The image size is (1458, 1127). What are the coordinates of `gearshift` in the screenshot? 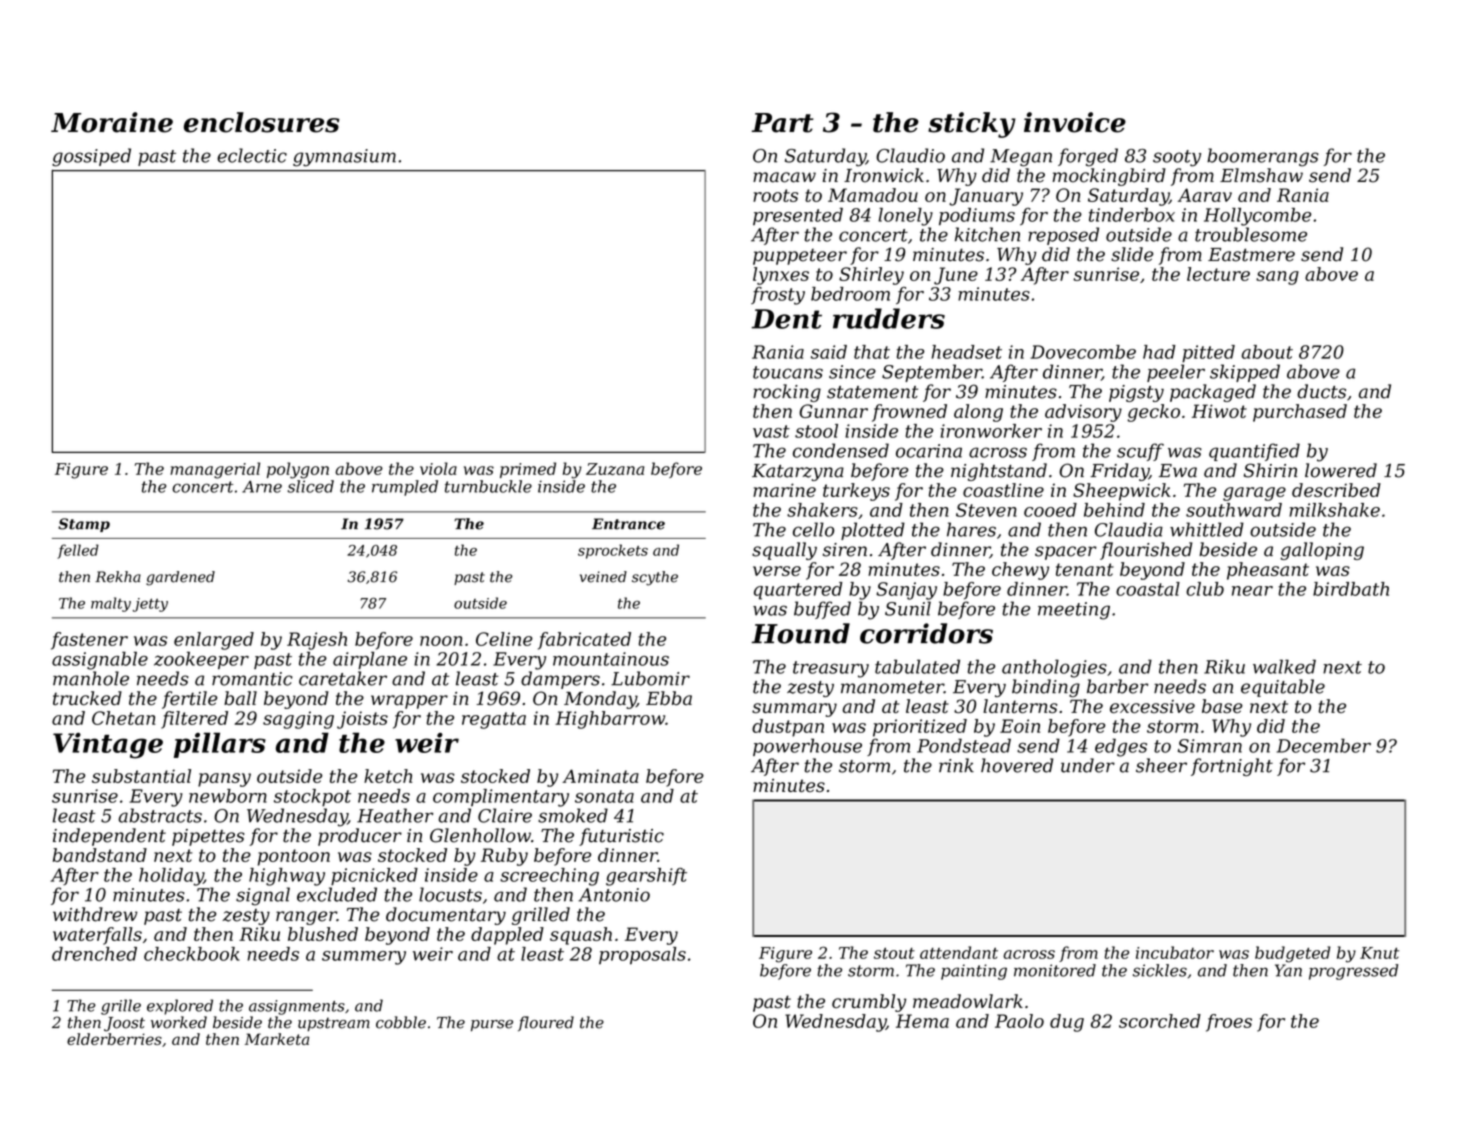 It's located at (646, 877).
